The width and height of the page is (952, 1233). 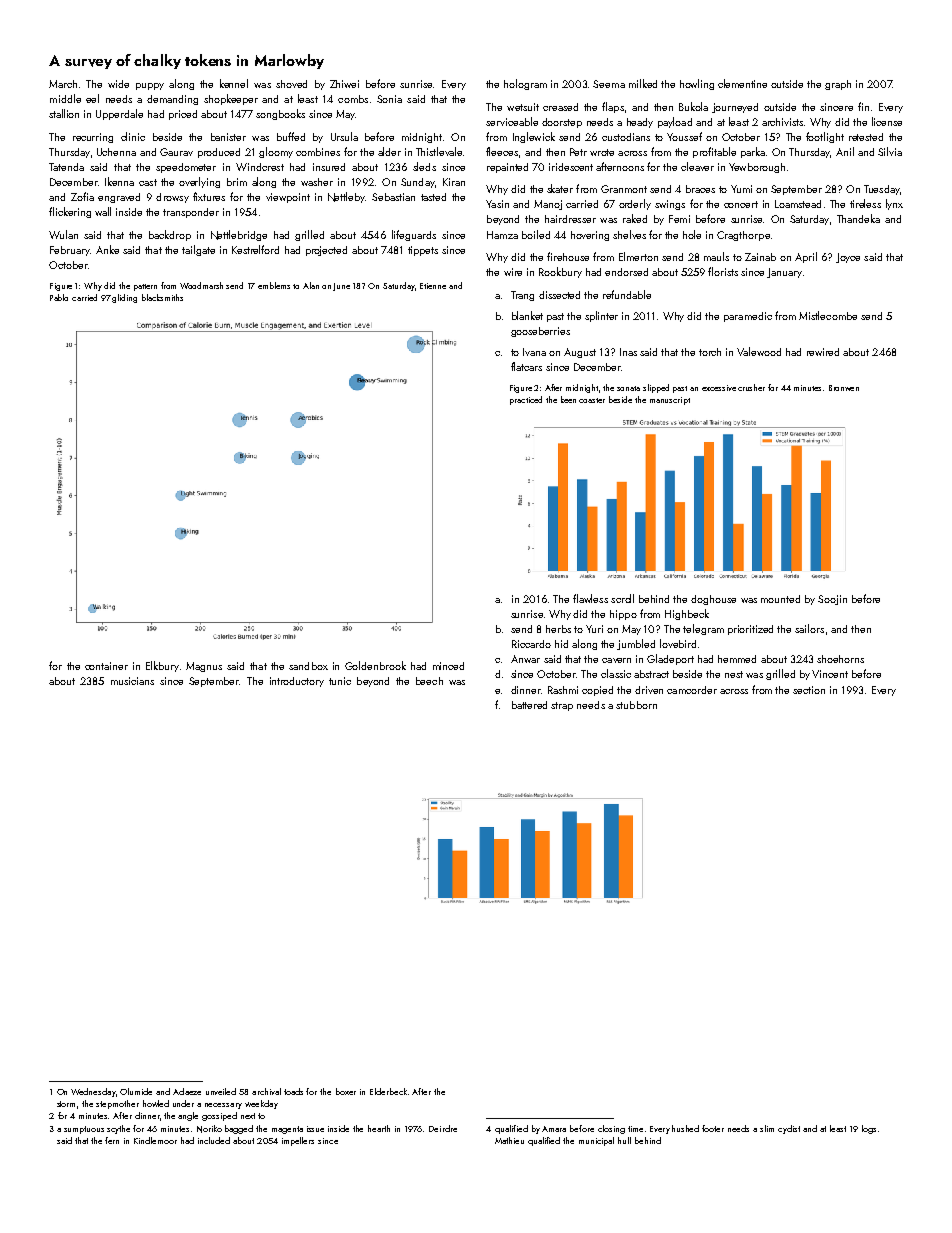 I want to click on hull, so click(x=624, y=1140).
